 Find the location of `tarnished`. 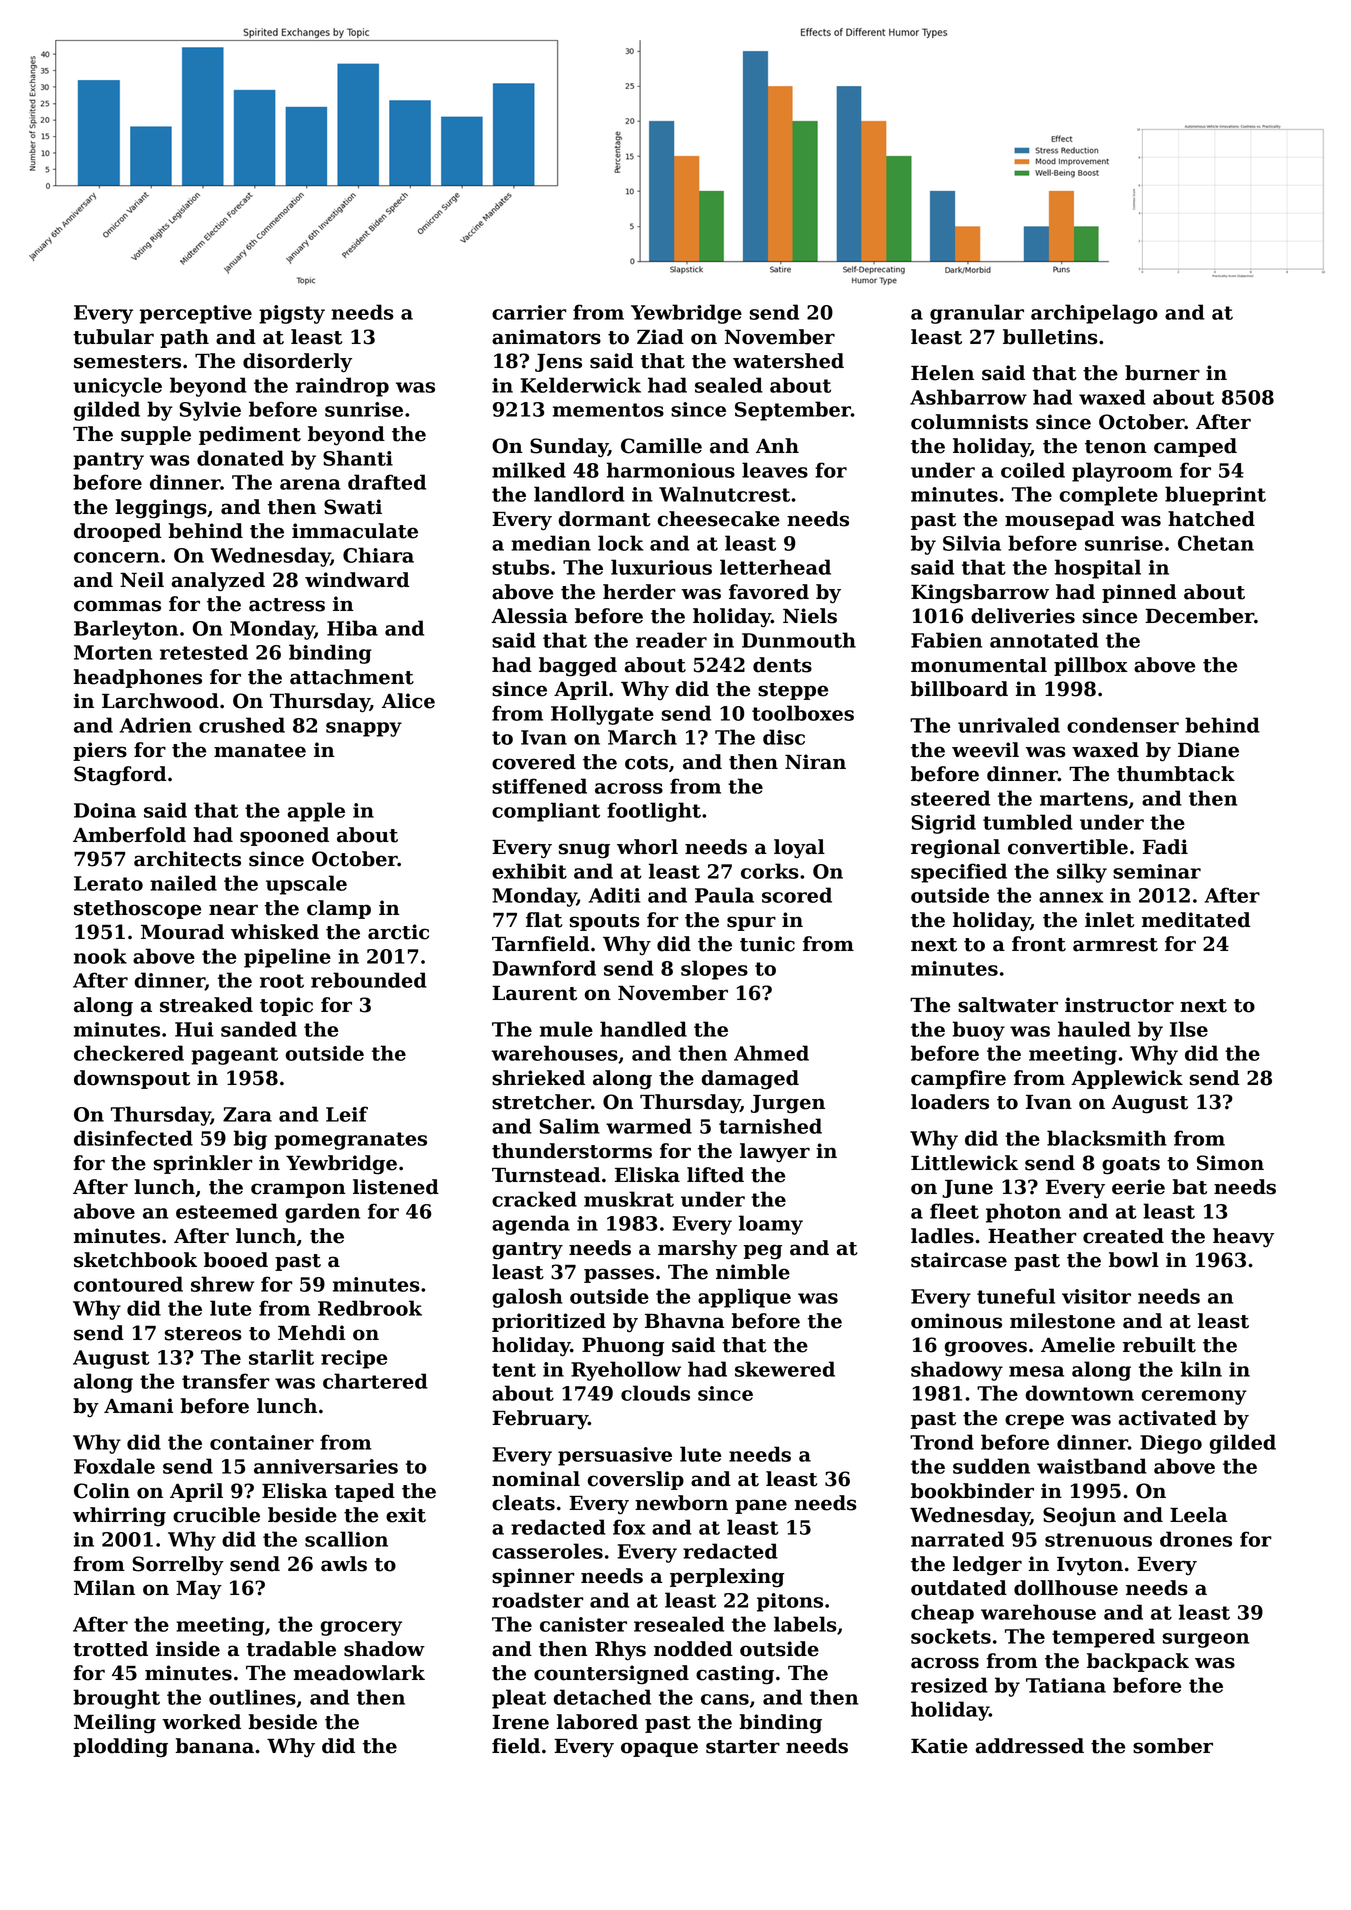

tarnished is located at coordinates (770, 1126).
